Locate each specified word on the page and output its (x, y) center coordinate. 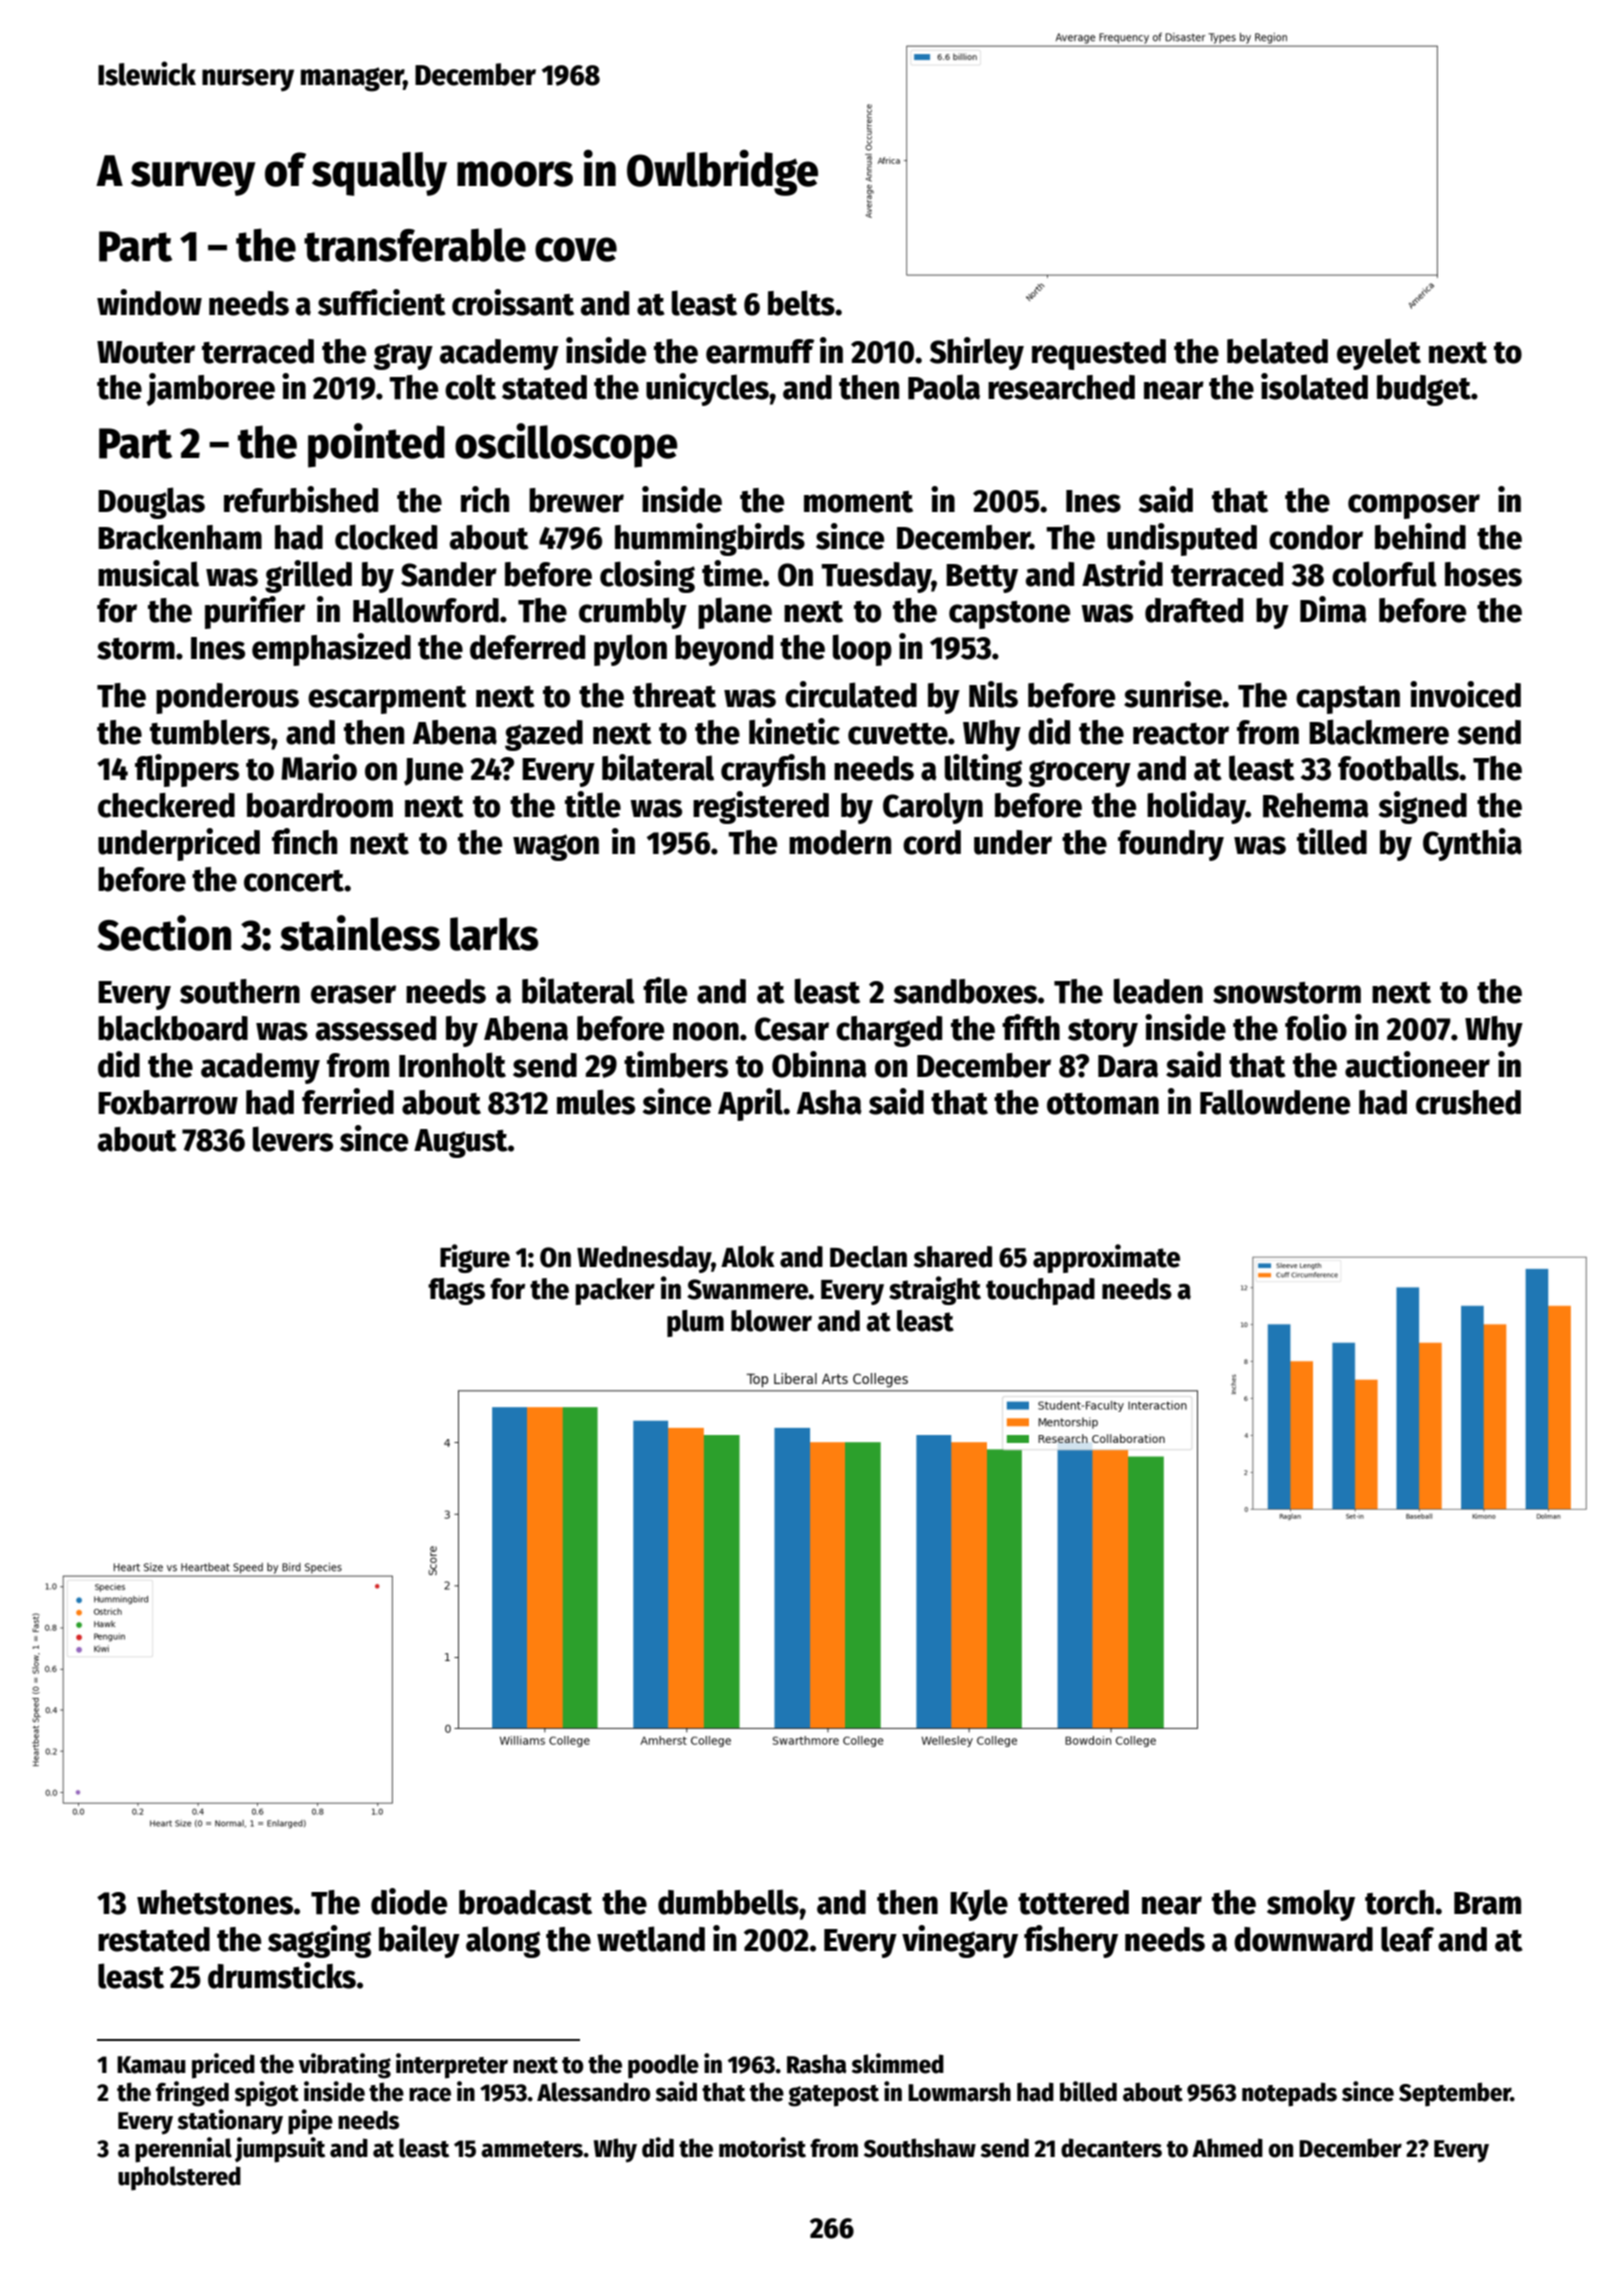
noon (706, 1031)
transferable (415, 245)
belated (1277, 351)
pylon (630, 650)
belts (801, 303)
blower (771, 1321)
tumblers (210, 732)
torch (1399, 1902)
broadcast (525, 1902)
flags (456, 1291)
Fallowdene (1275, 1102)
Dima (1333, 609)
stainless (360, 933)
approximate (1106, 1258)
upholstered (179, 2178)
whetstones (215, 1902)
